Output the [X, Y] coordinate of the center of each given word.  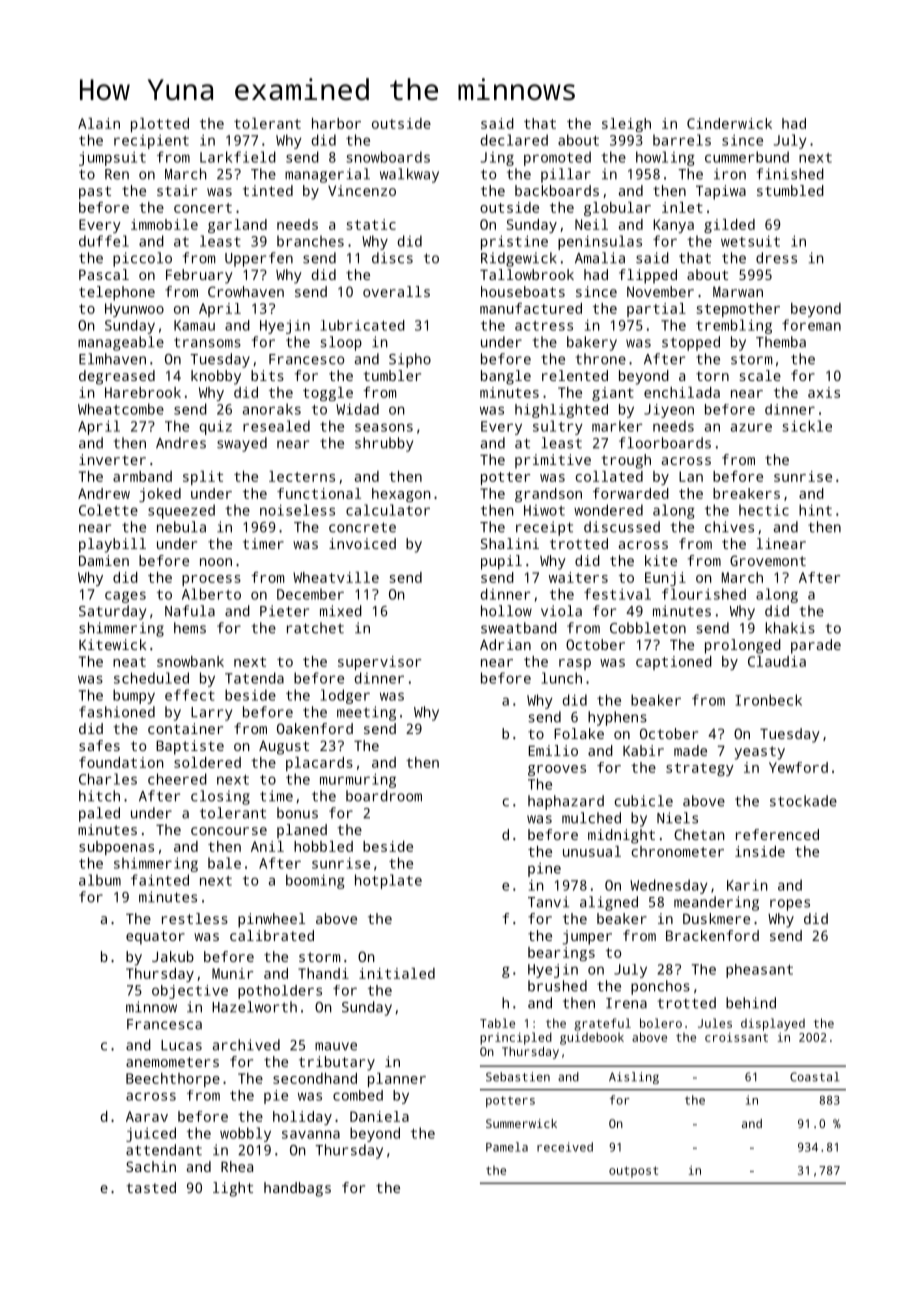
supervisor [380, 663]
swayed [242, 444]
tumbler [392, 375]
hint [815, 510]
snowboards [388, 157]
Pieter [284, 611]
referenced [777, 834]
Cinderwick [729, 123]
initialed [397, 973]
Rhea [237, 1166]
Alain [99, 123]
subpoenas [116, 848]
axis [824, 392]
